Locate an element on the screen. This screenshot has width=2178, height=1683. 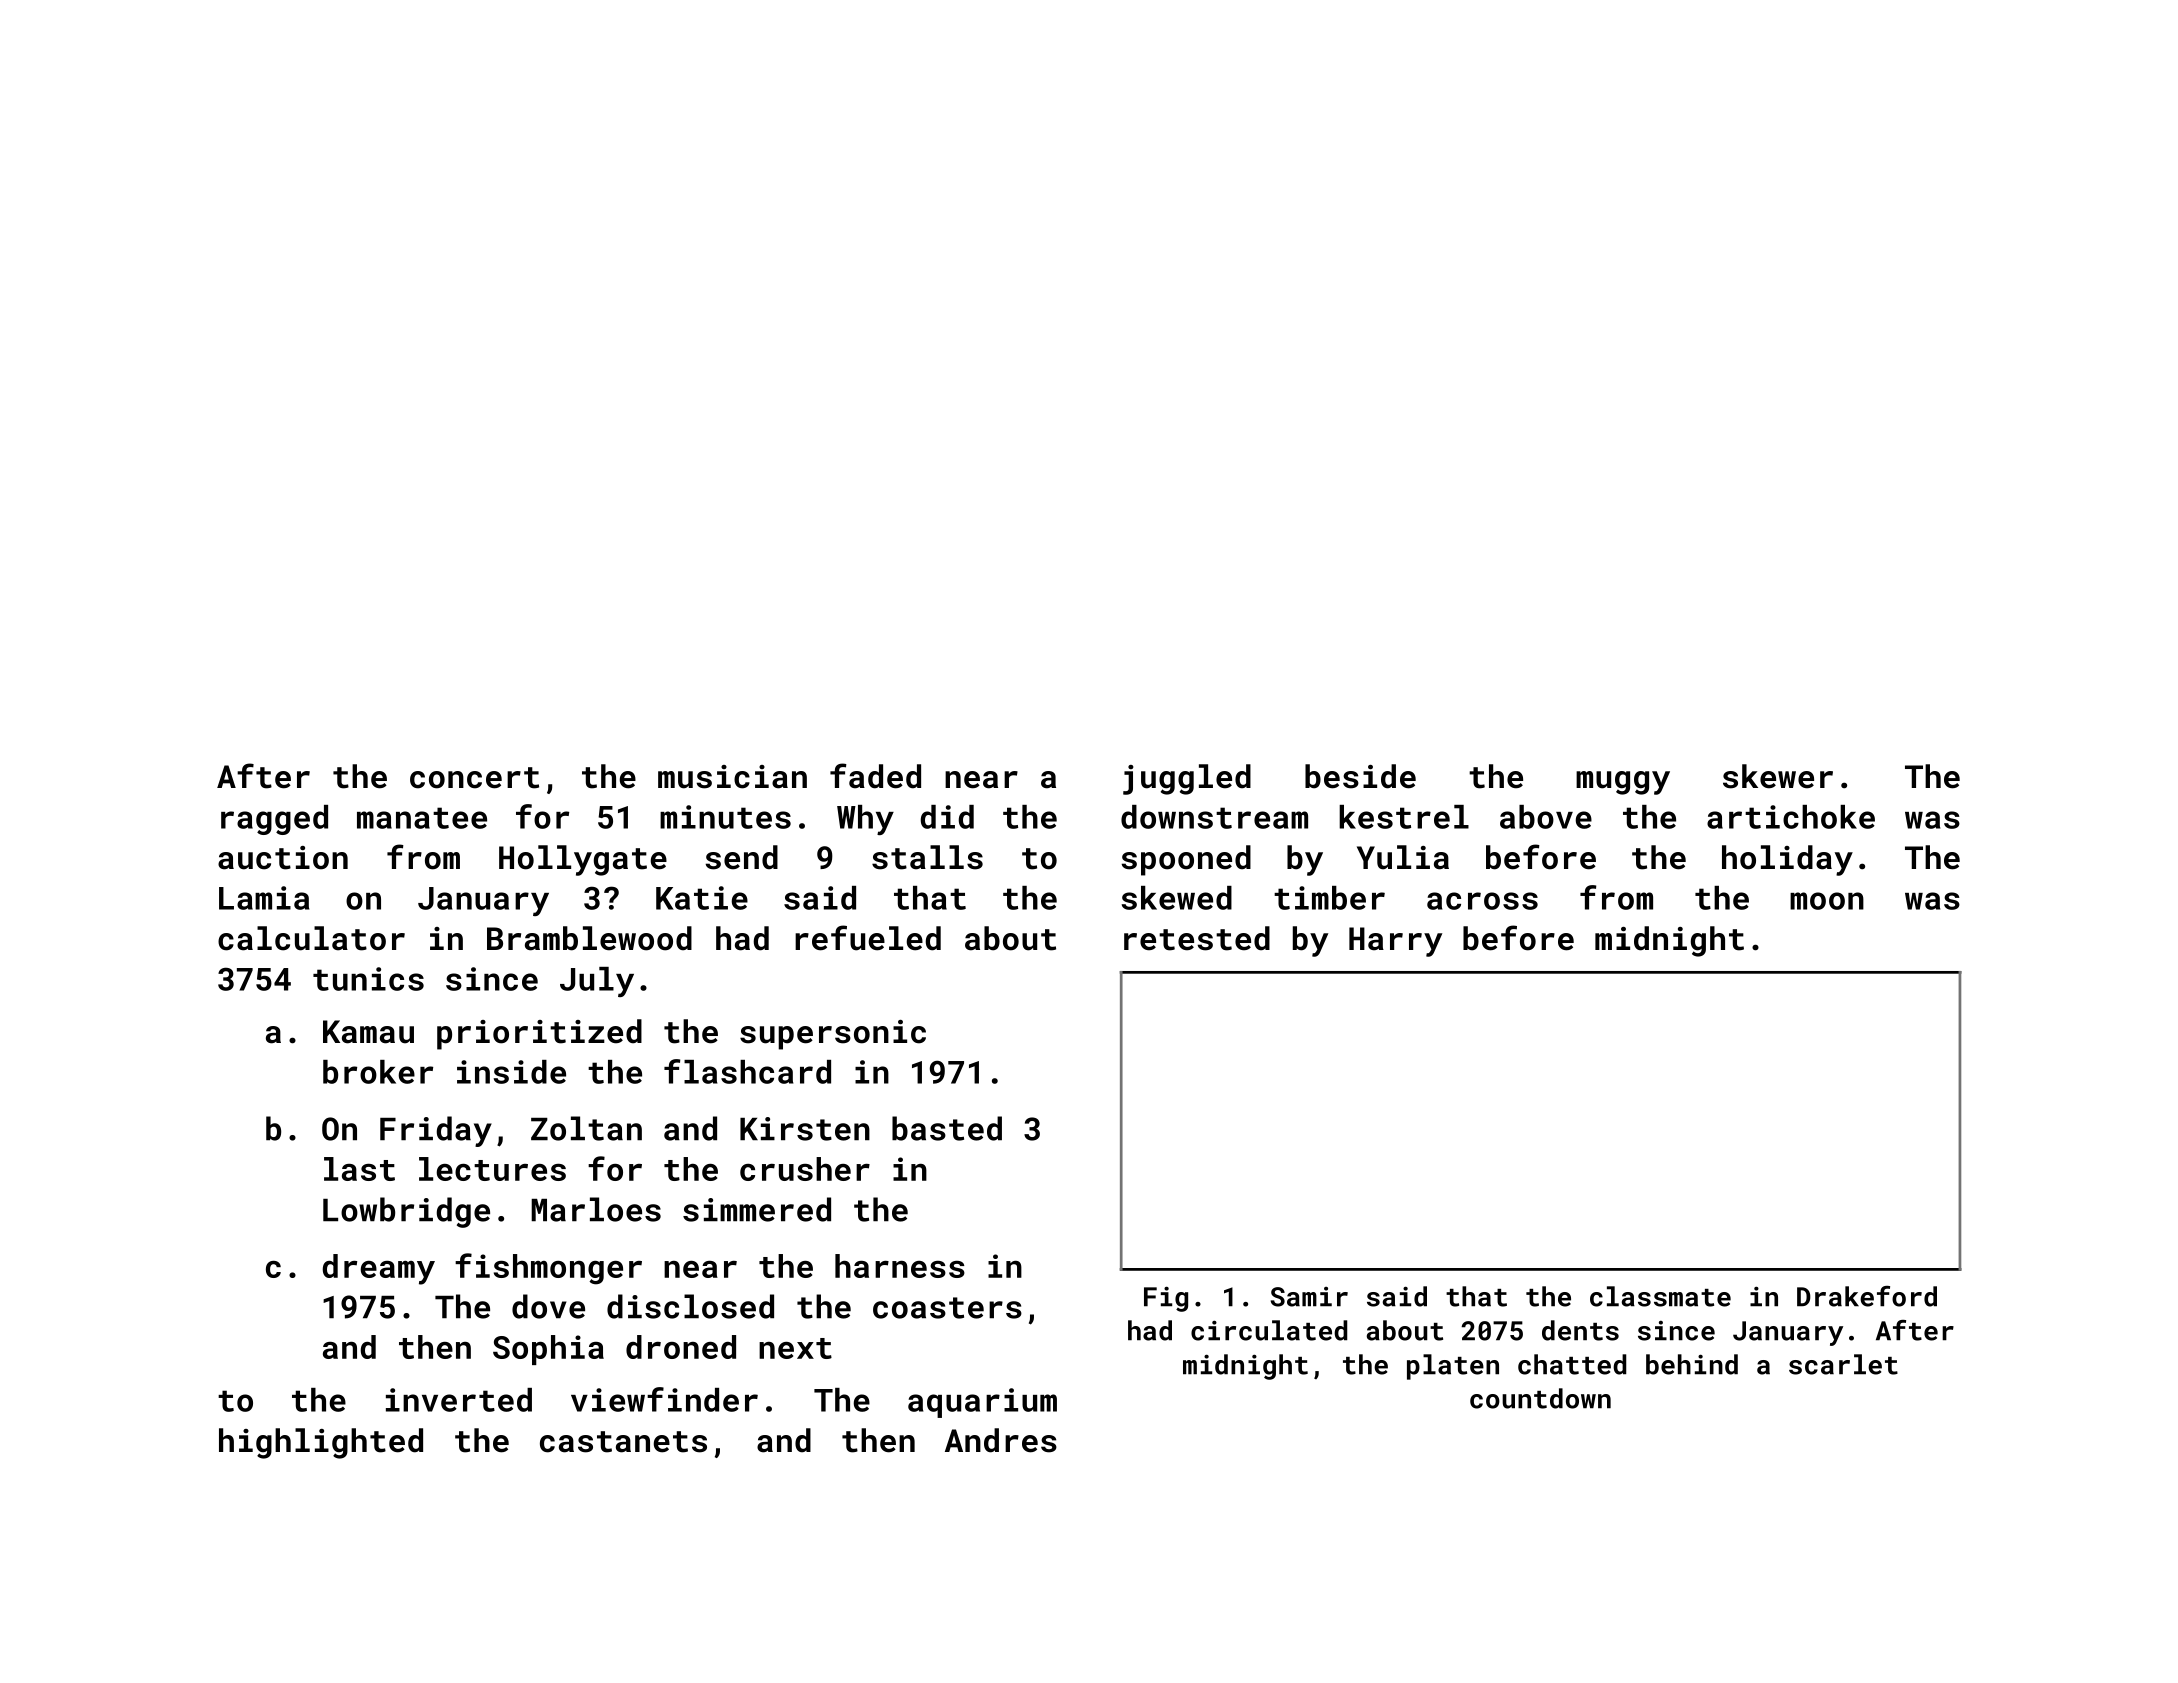
viewfinder is located at coordinates (664, 1399).
